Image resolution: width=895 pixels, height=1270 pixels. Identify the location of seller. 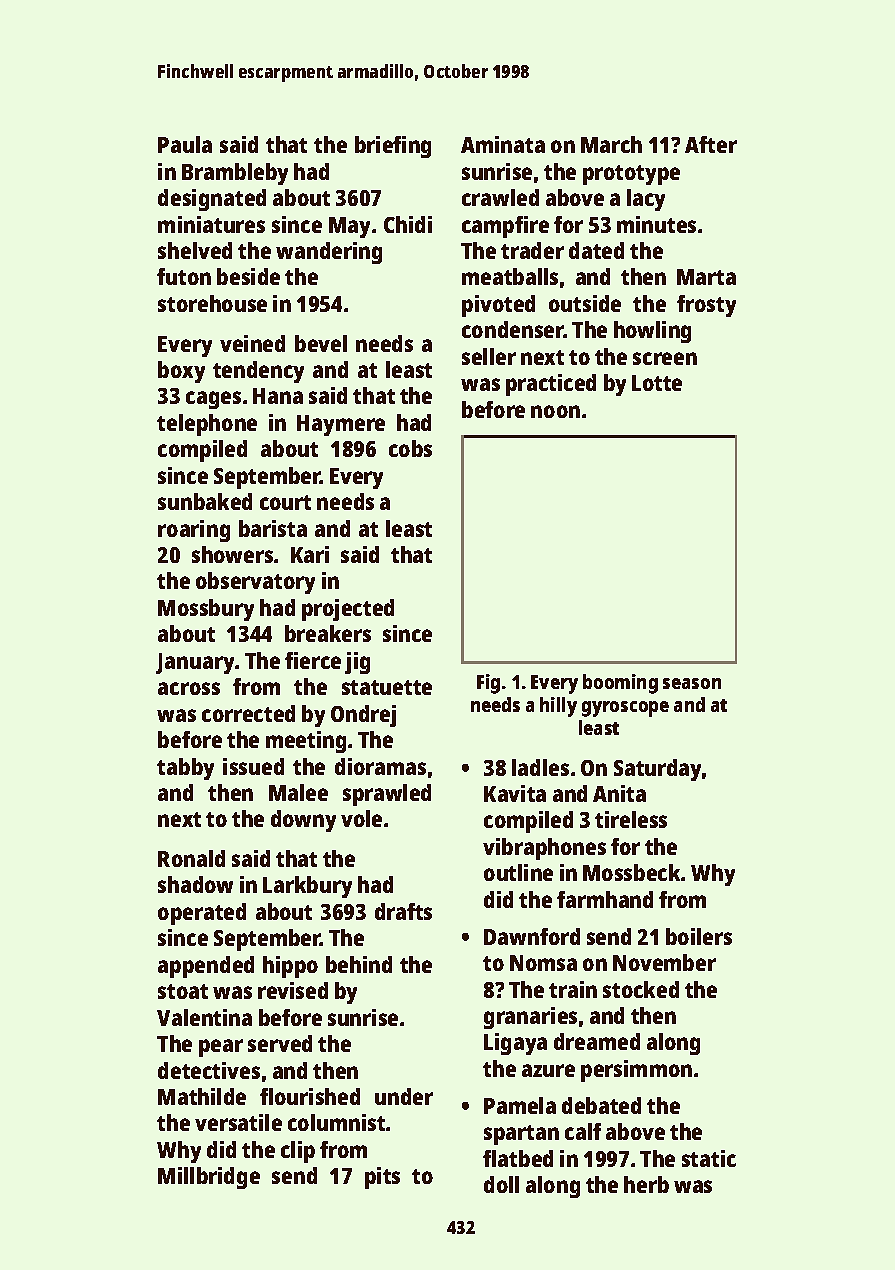
(489, 356).
